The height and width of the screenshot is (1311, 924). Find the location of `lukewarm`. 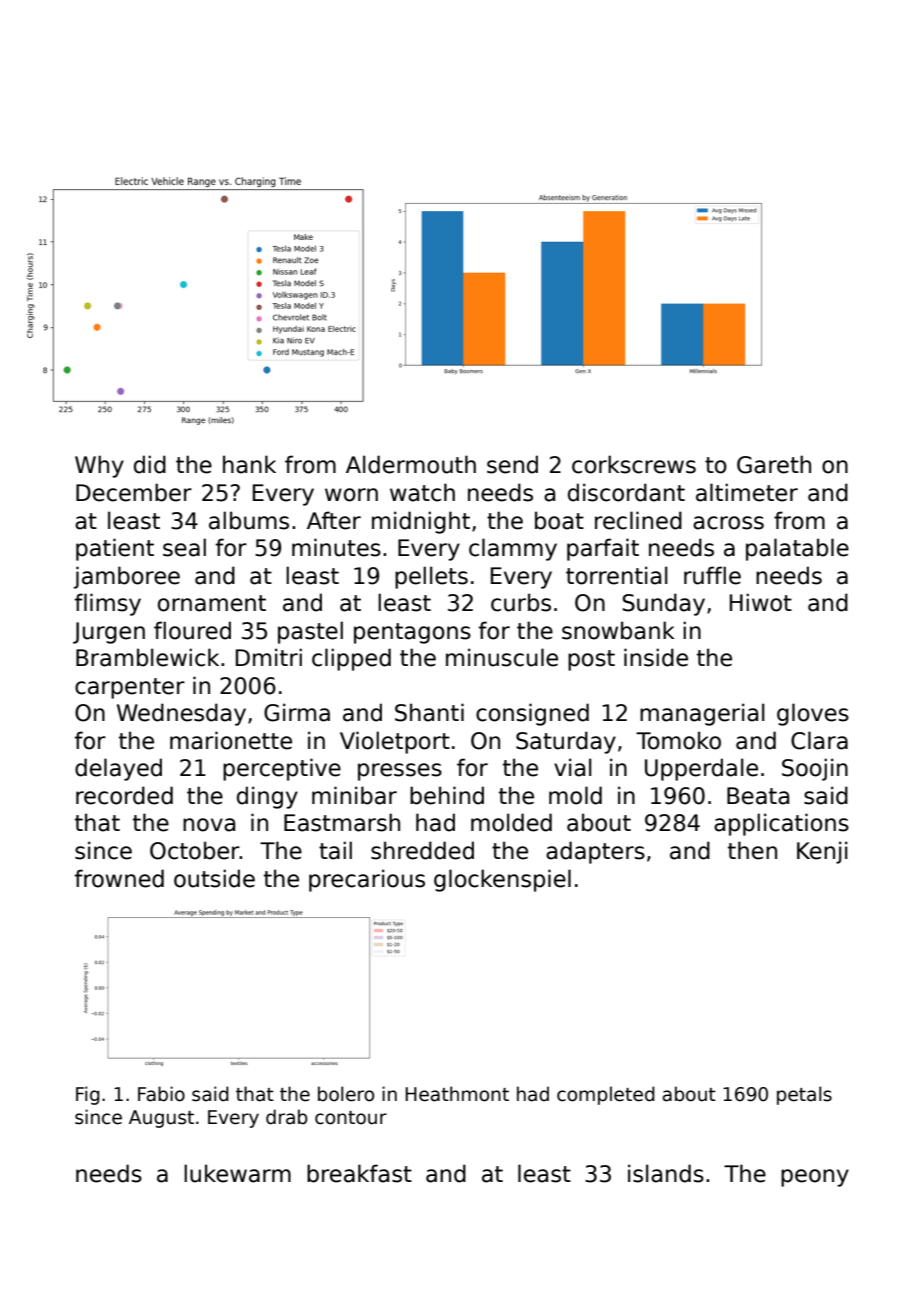

lukewarm is located at coordinates (237, 1173).
